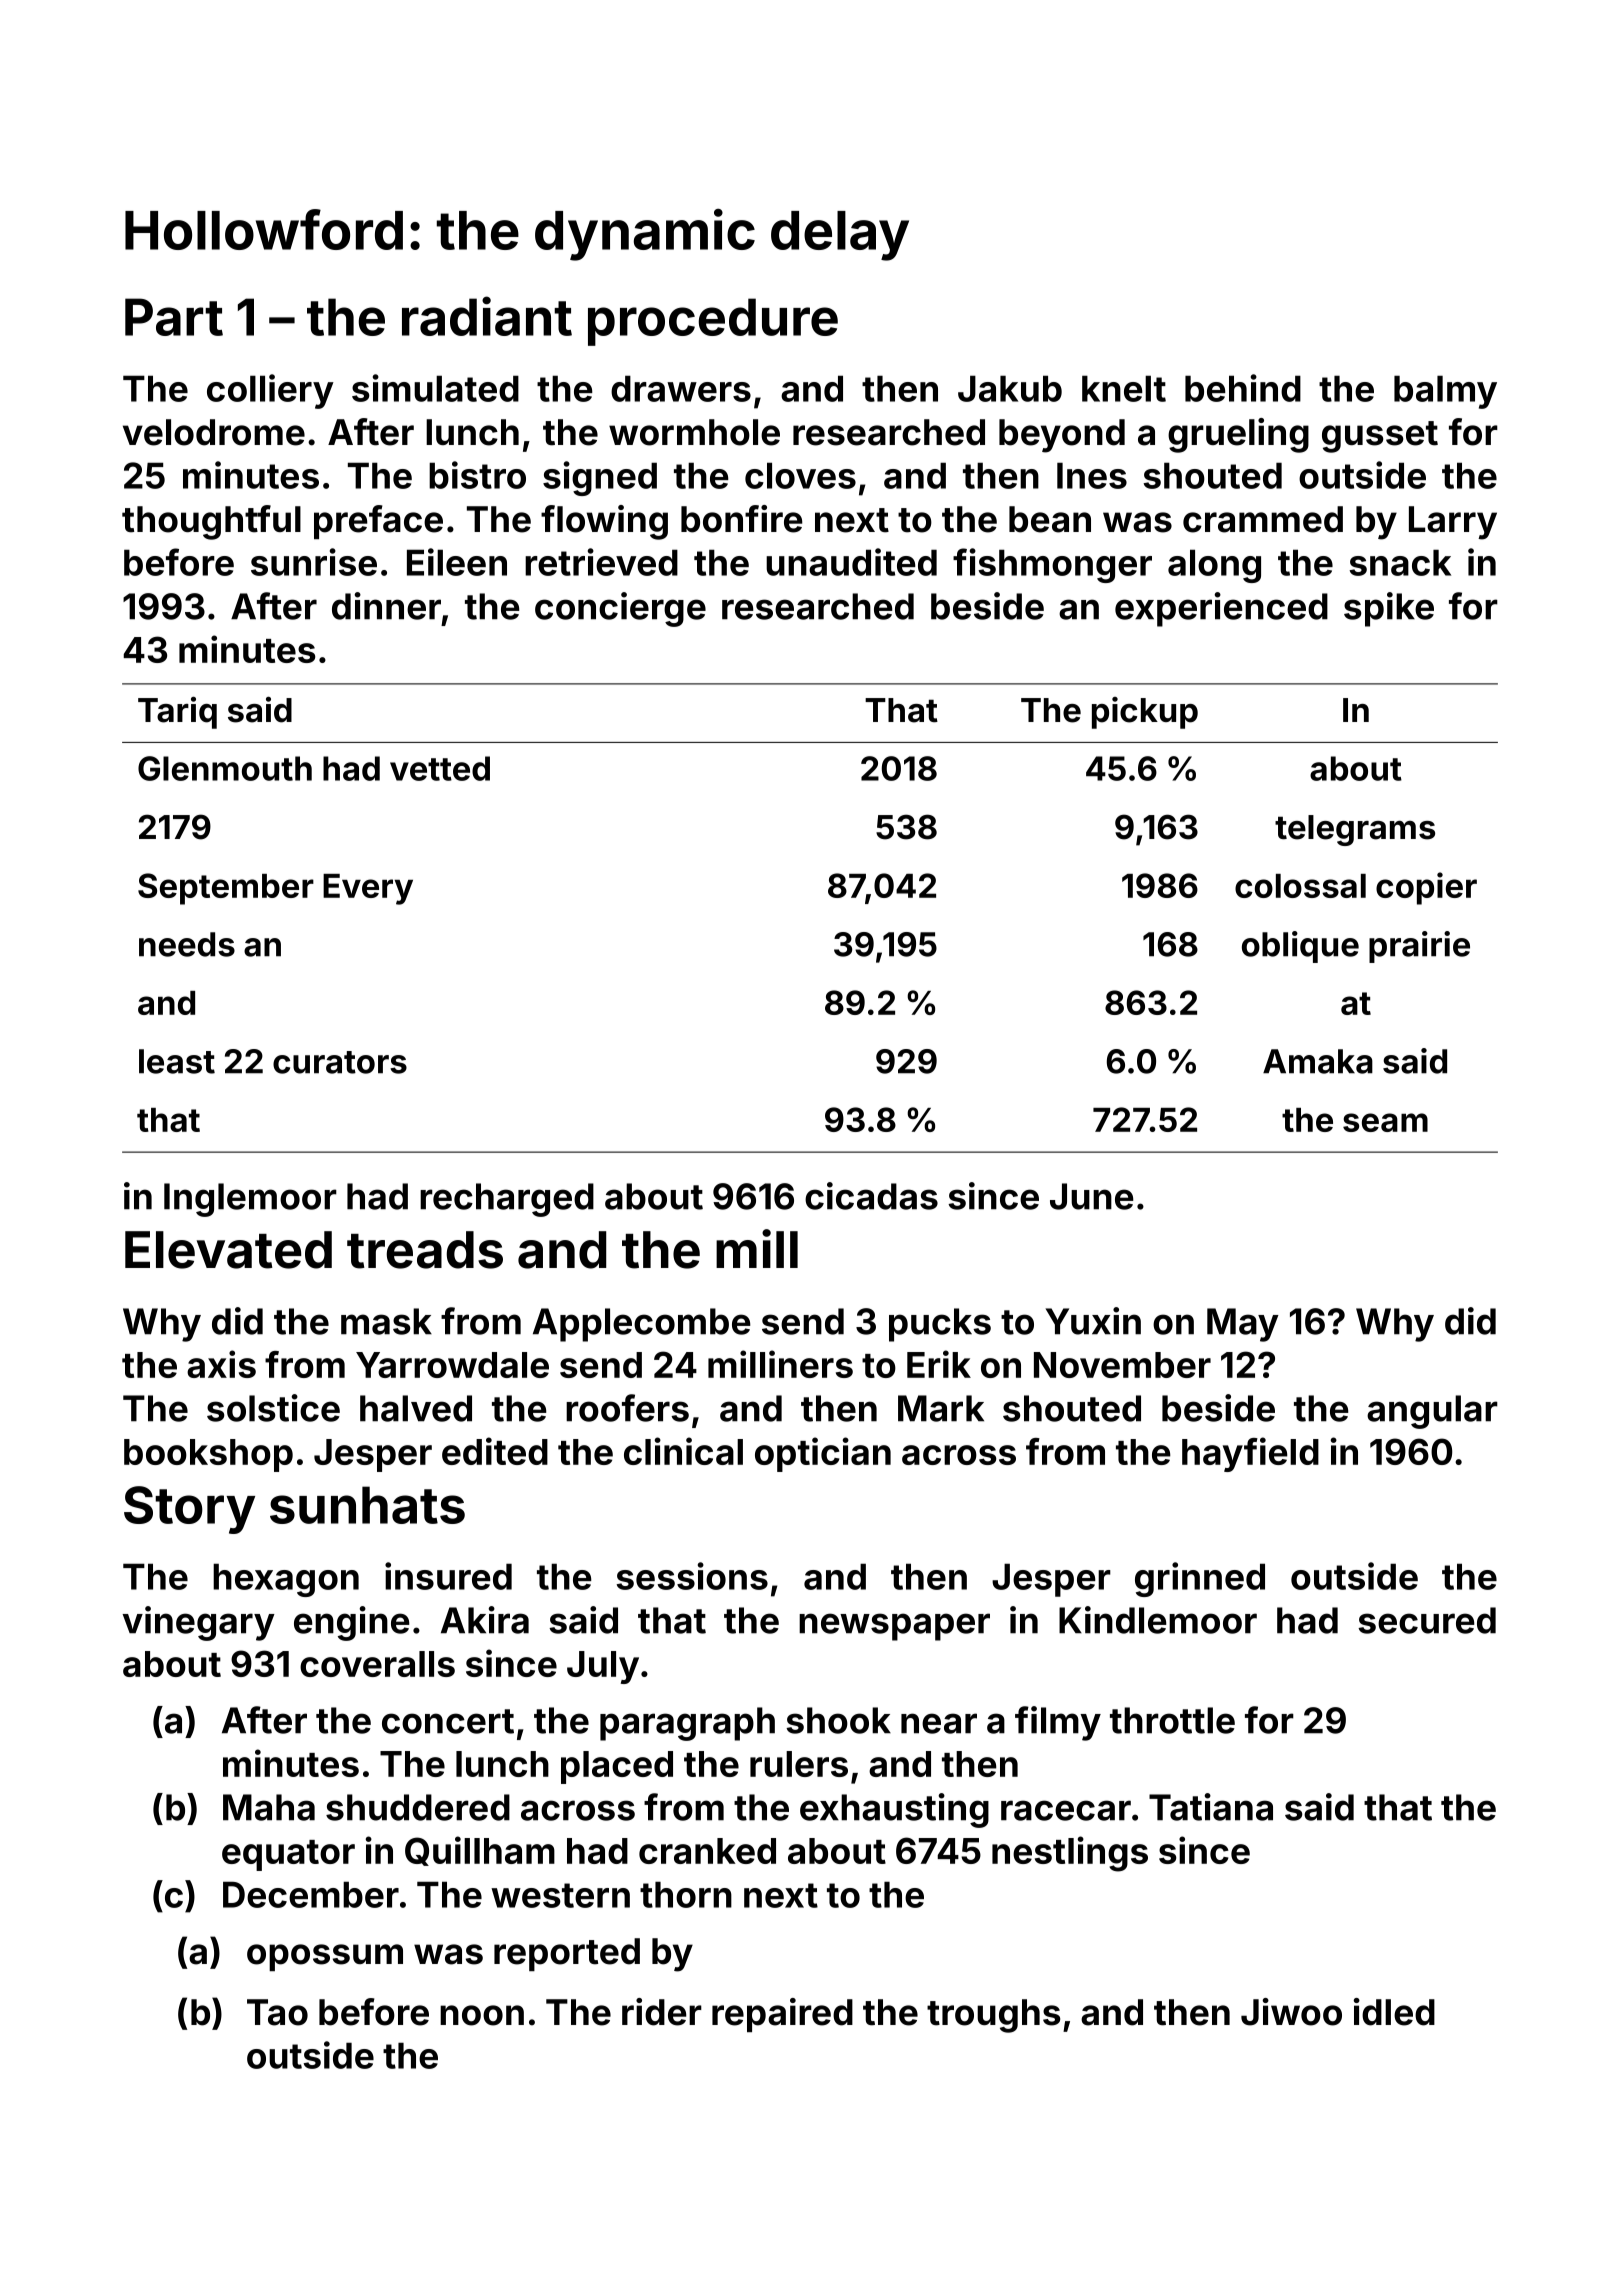 This document has height=2292, width=1620. Describe the element at coordinates (993, 2016) in the document. I see `troughs` at that location.
